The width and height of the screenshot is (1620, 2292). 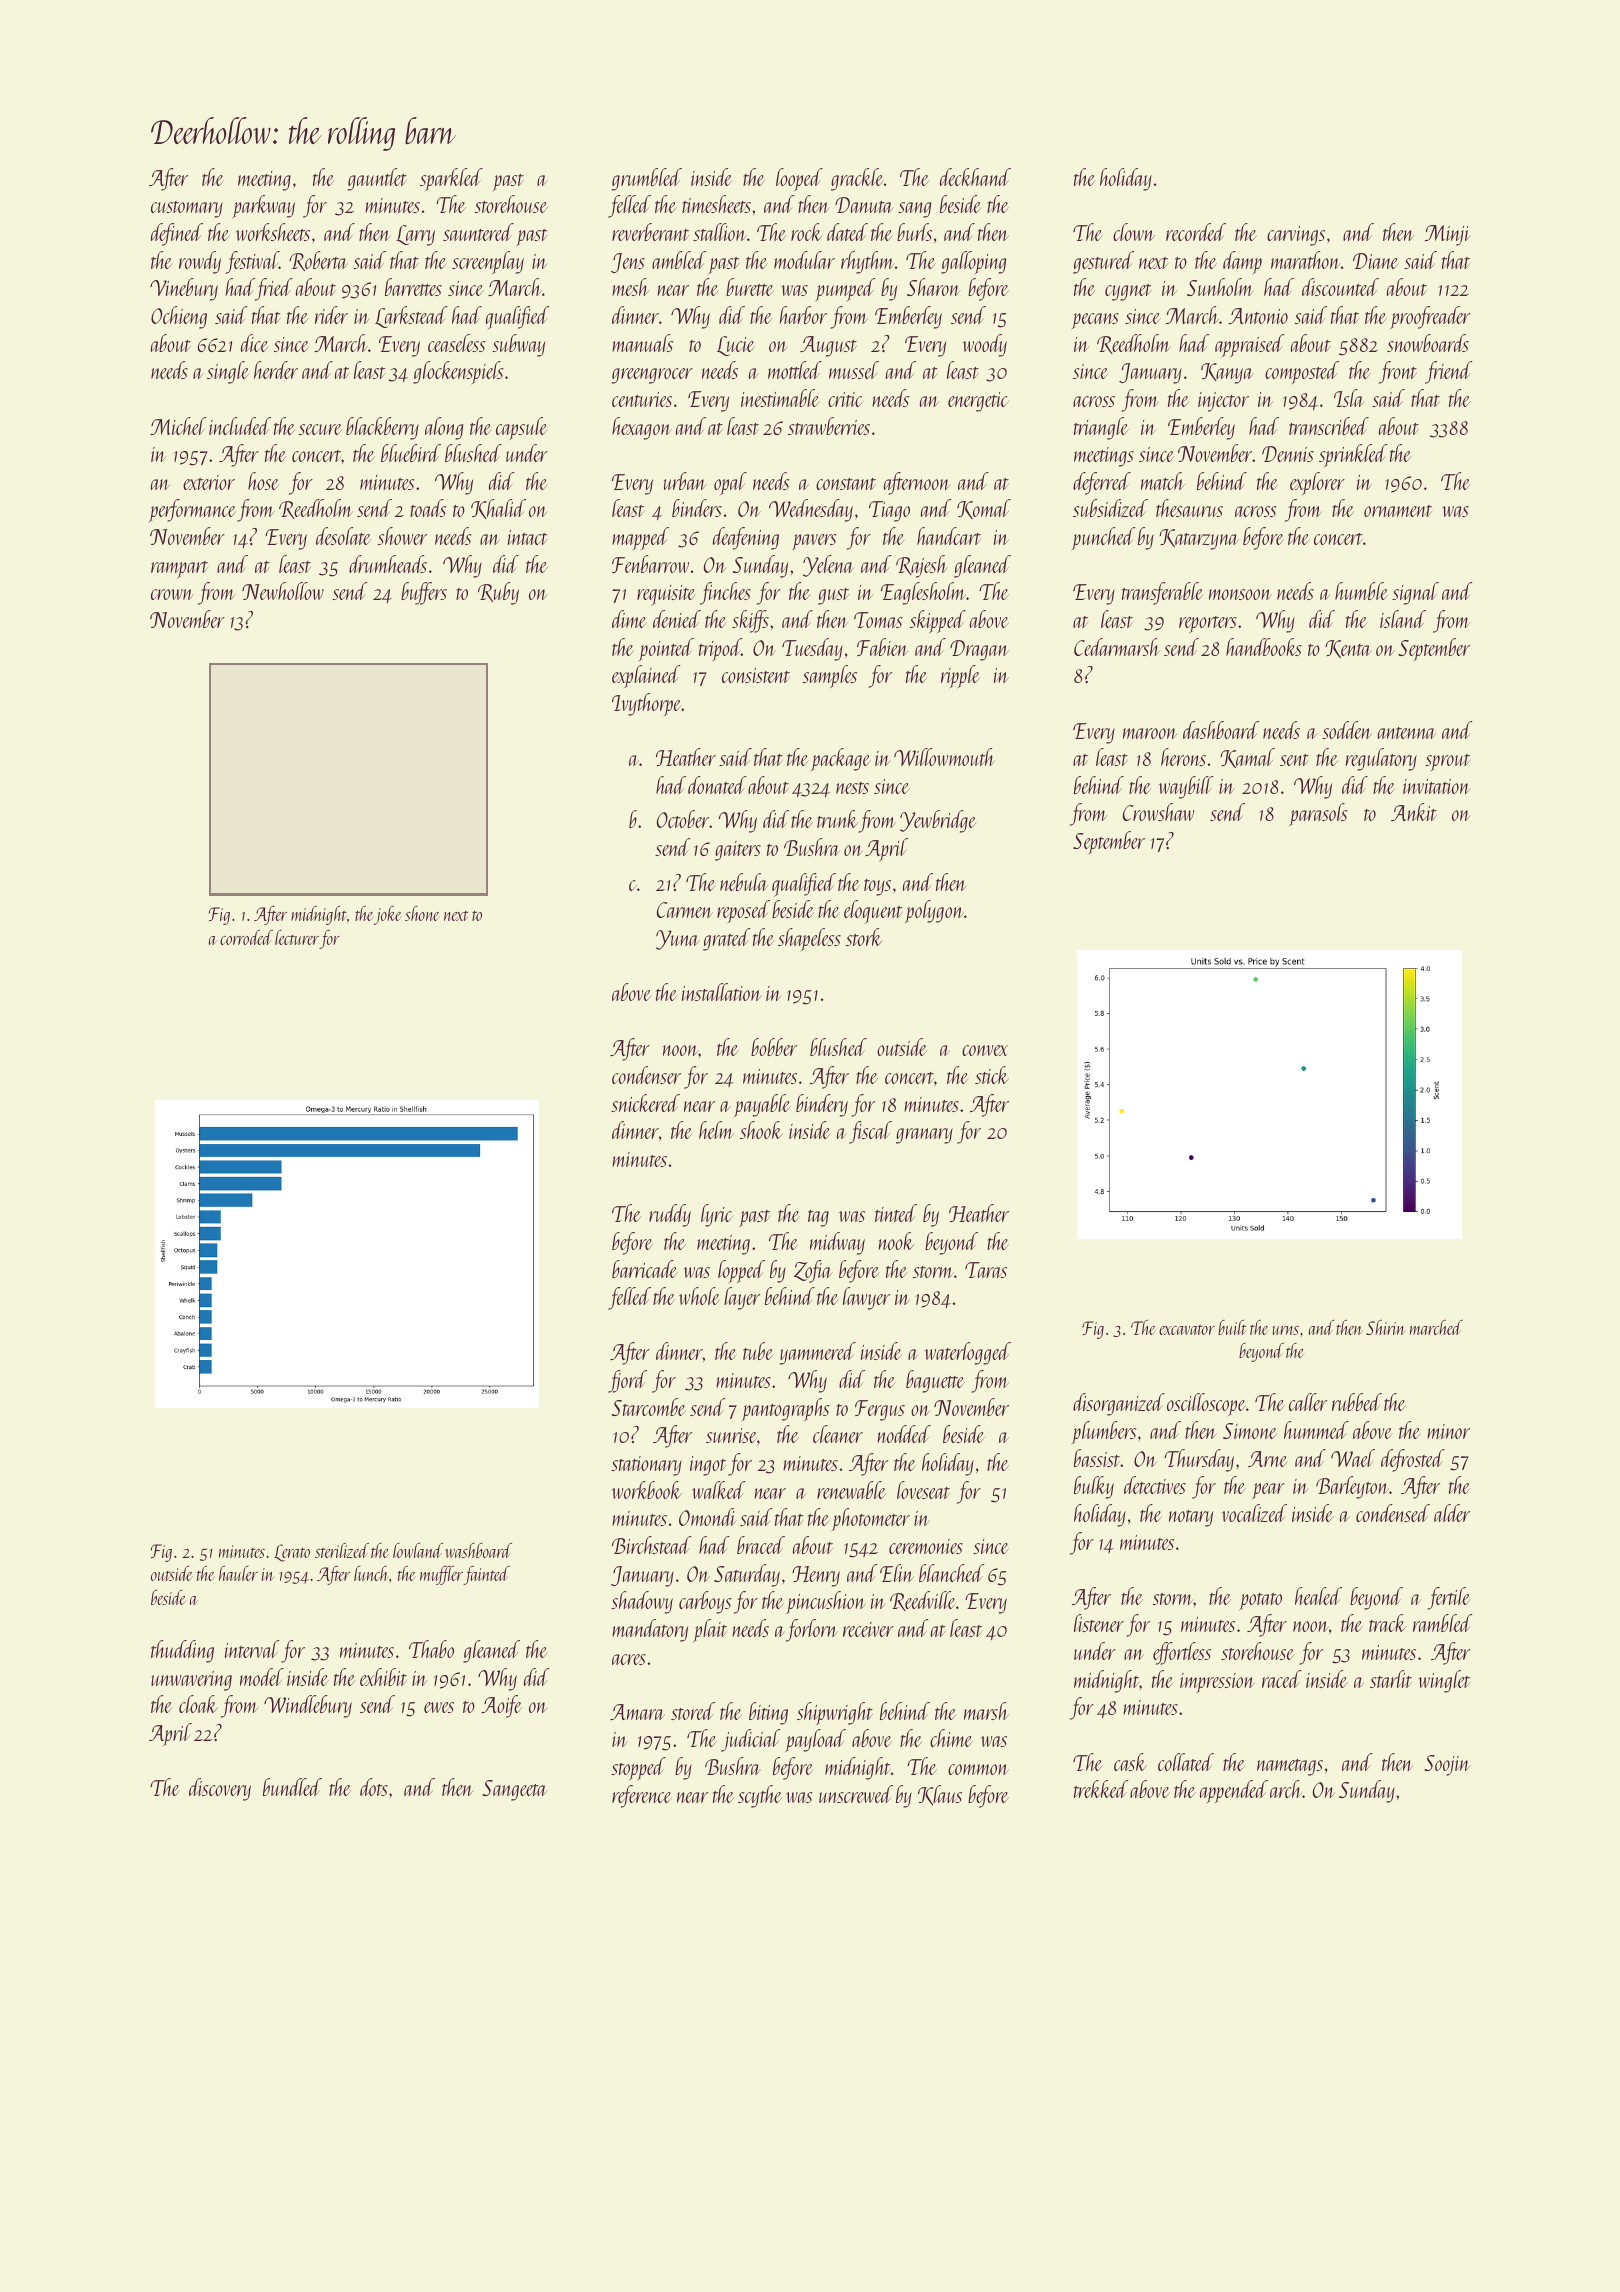 I want to click on waybill, so click(x=1186, y=787).
